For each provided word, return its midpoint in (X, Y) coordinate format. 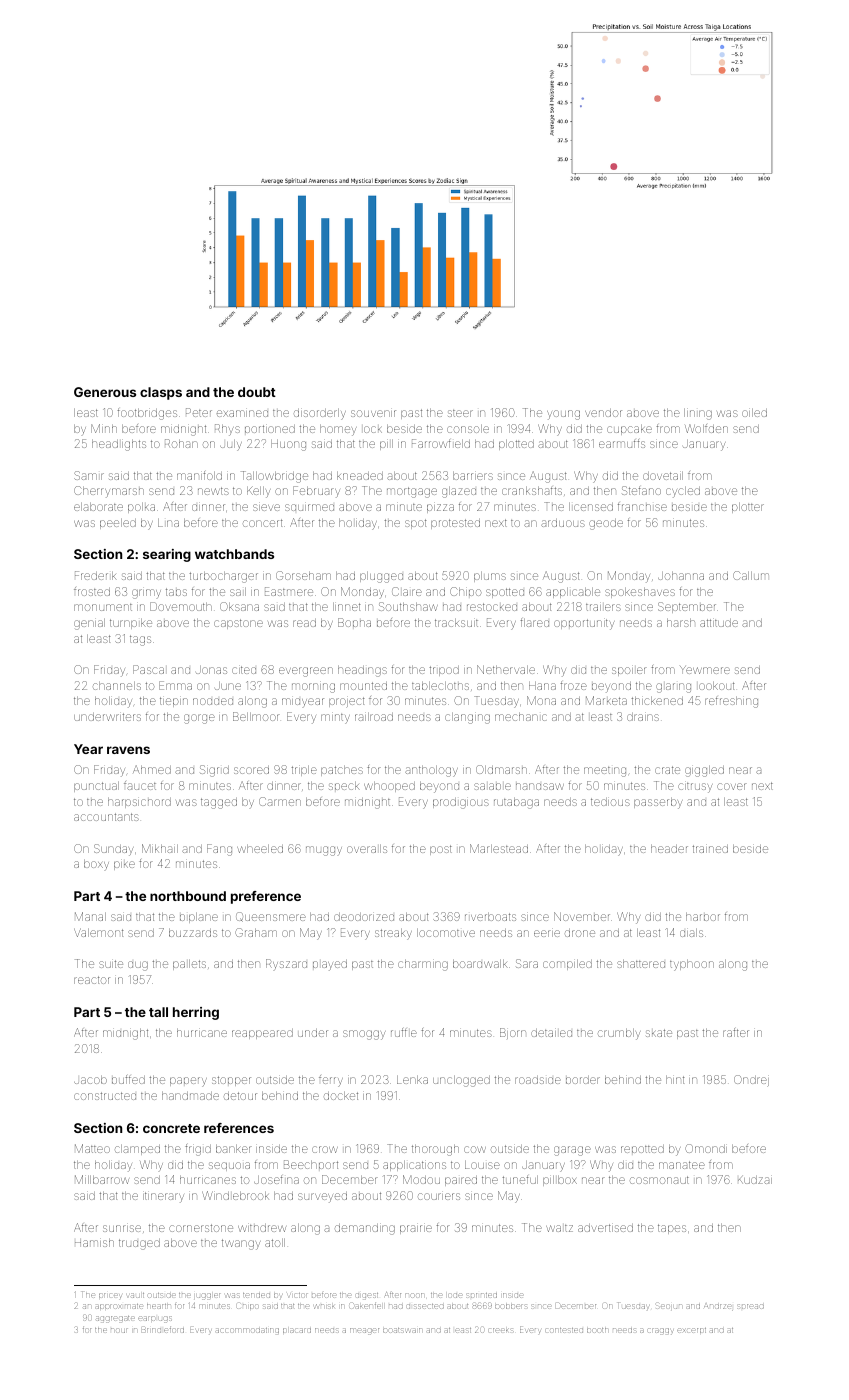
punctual (96, 787)
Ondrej (751, 1081)
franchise (642, 507)
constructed (105, 1096)
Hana (542, 686)
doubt (257, 392)
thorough (435, 1150)
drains (643, 717)
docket (341, 1096)
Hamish (94, 1243)
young (563, 415)
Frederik (95, 575)
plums (490, 577)
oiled (754, 413)
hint (675, 1080)
